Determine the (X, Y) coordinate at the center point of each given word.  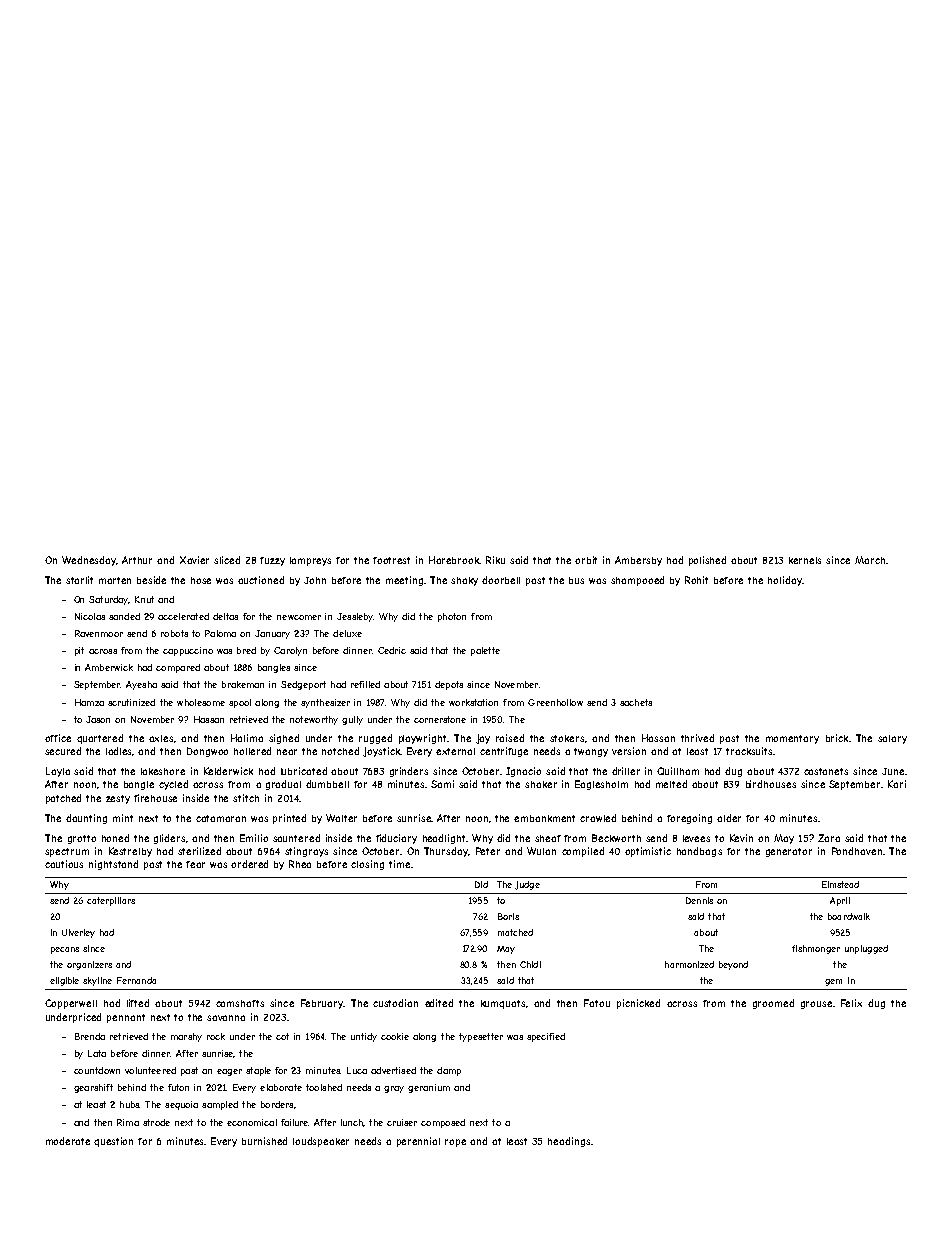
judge (527, 885)
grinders (409, 772)
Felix (851, 1003)
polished (707, 561)
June (893, 771)
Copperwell (71, 1004)
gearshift (93, 1088)
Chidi (530, 964)
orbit (586, 560)
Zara (829, 838)
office (58, 738)
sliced (227, 560)
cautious (64, 864)
